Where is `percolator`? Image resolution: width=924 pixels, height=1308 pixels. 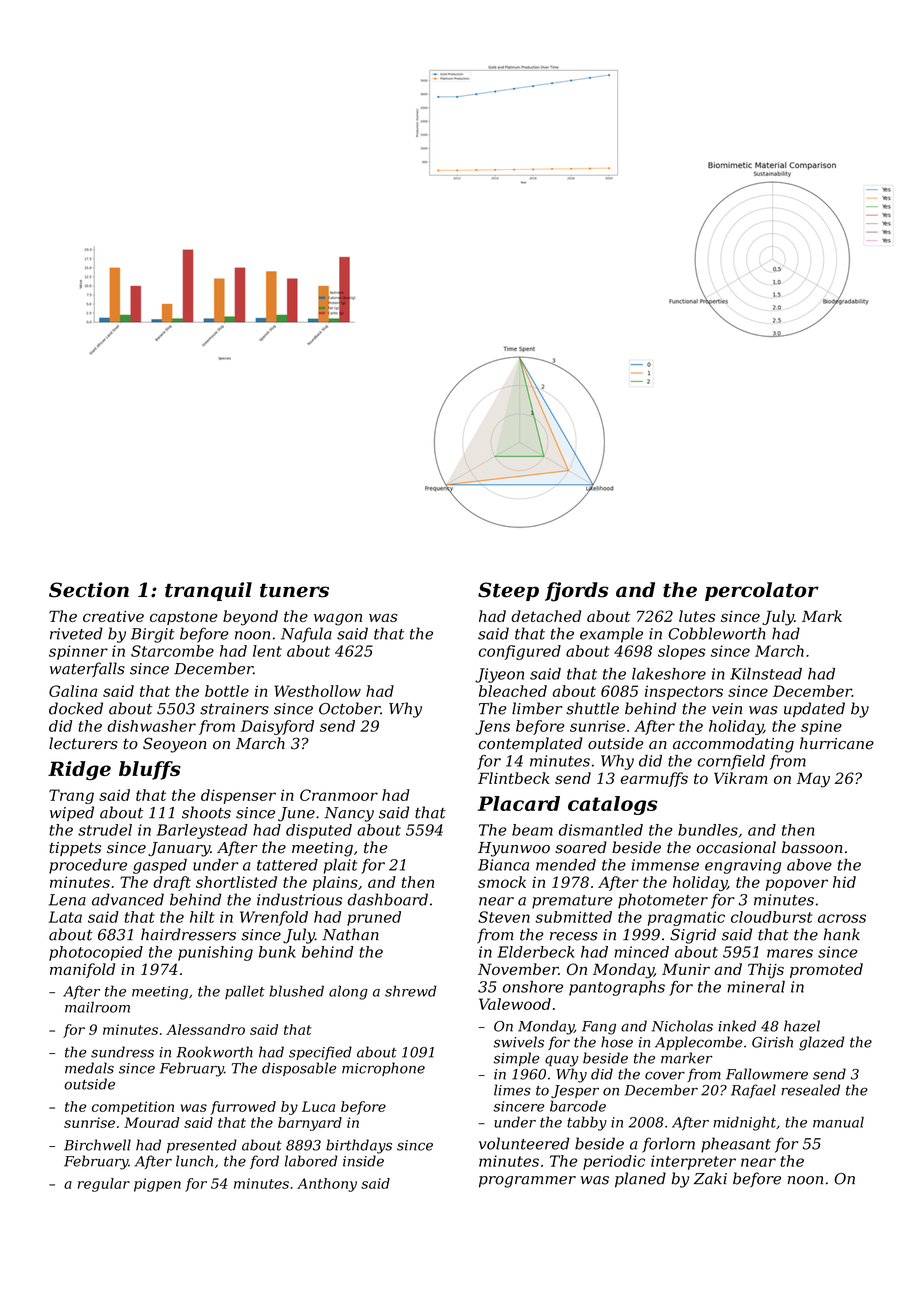
percolator is located at coordinates (762, 591).
